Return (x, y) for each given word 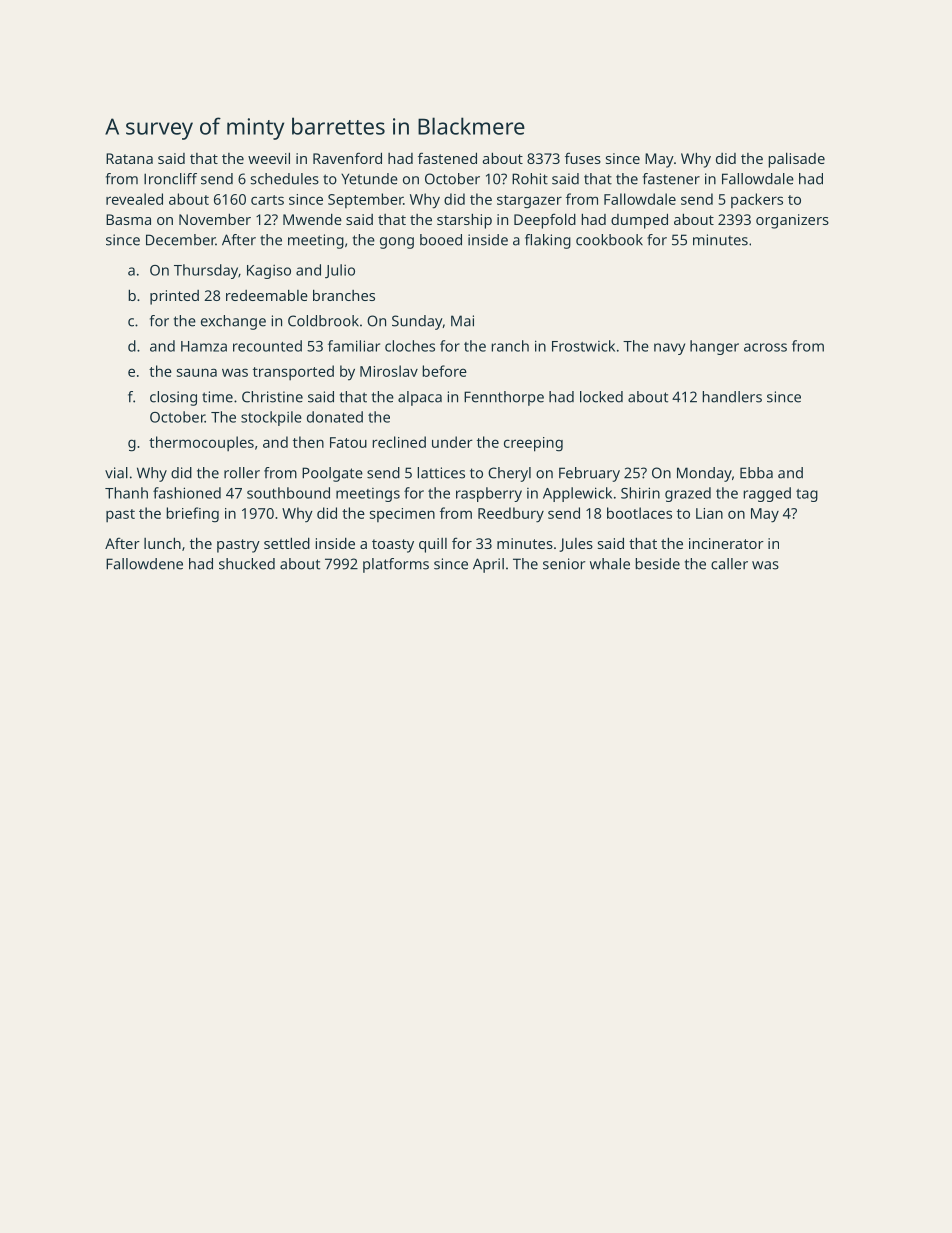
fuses (583, 158)
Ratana (129, 158)
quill (433, 545)
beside (657, 564)
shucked (247, 564)
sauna (197, 372)
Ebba (756, 473)
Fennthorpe (504, 398)
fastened (447, 158)
